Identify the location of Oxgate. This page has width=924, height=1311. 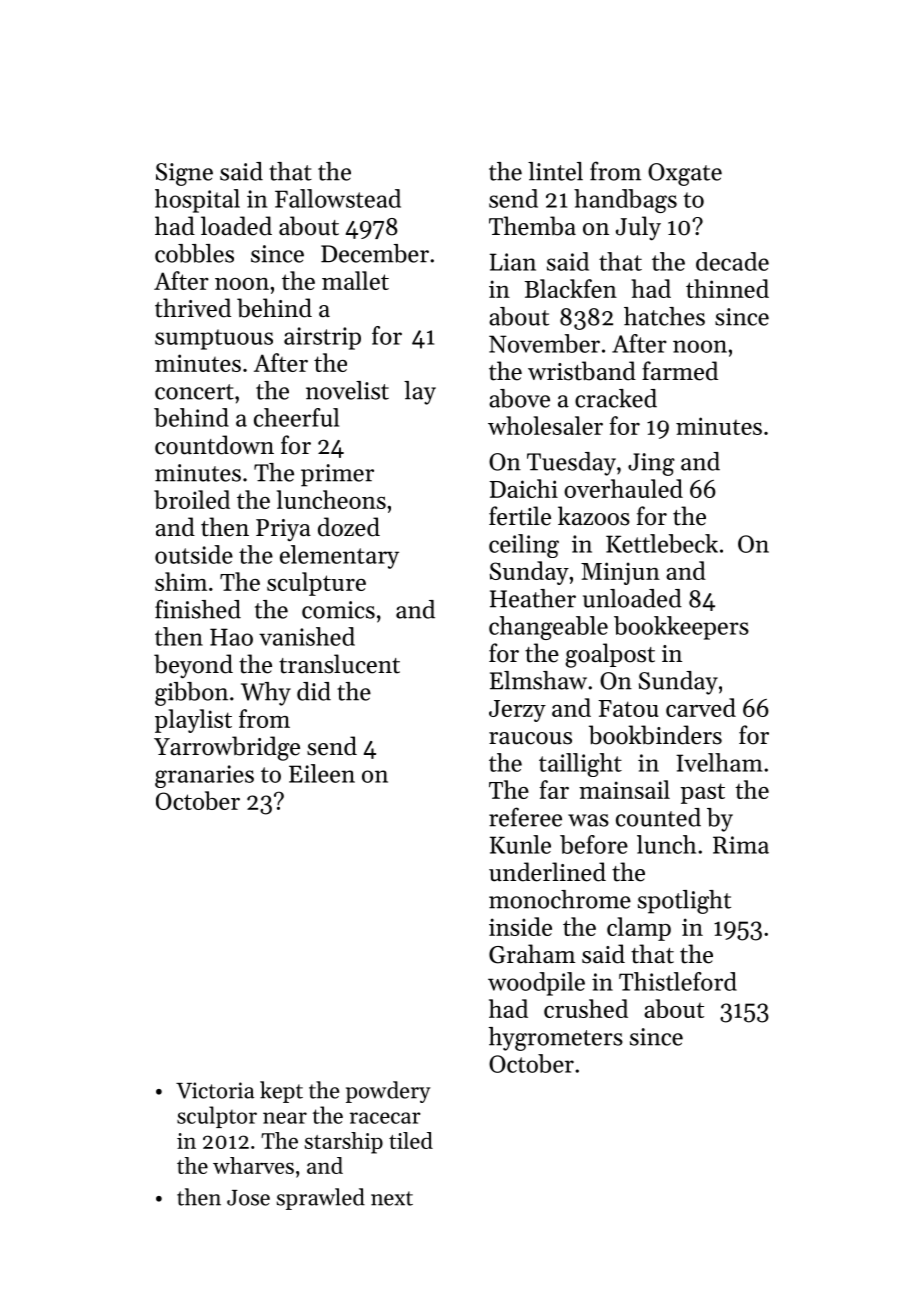
(685, 174).
